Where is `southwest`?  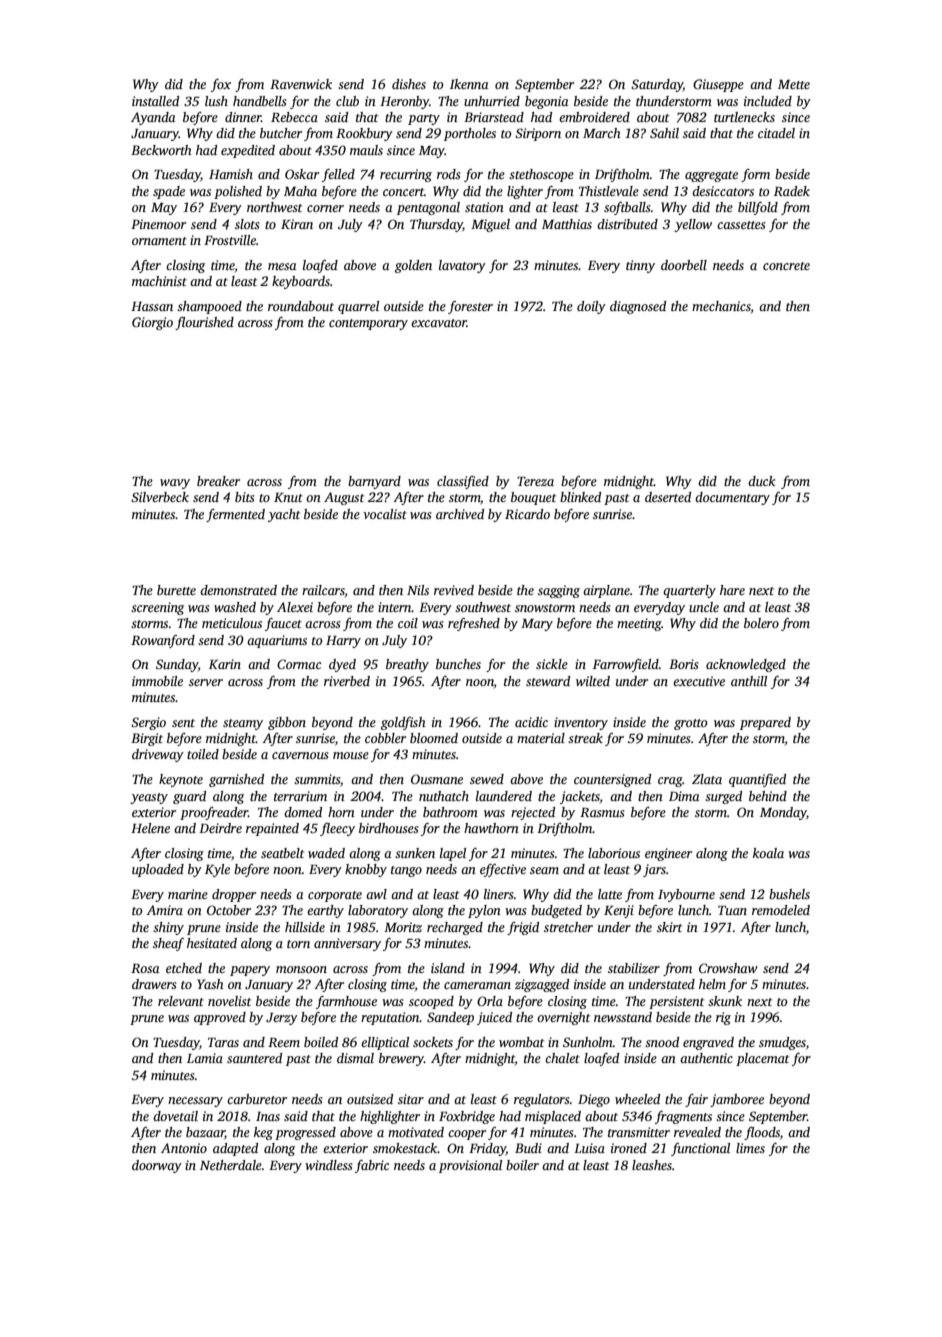
southwest is located at coordinates (483, 607).
